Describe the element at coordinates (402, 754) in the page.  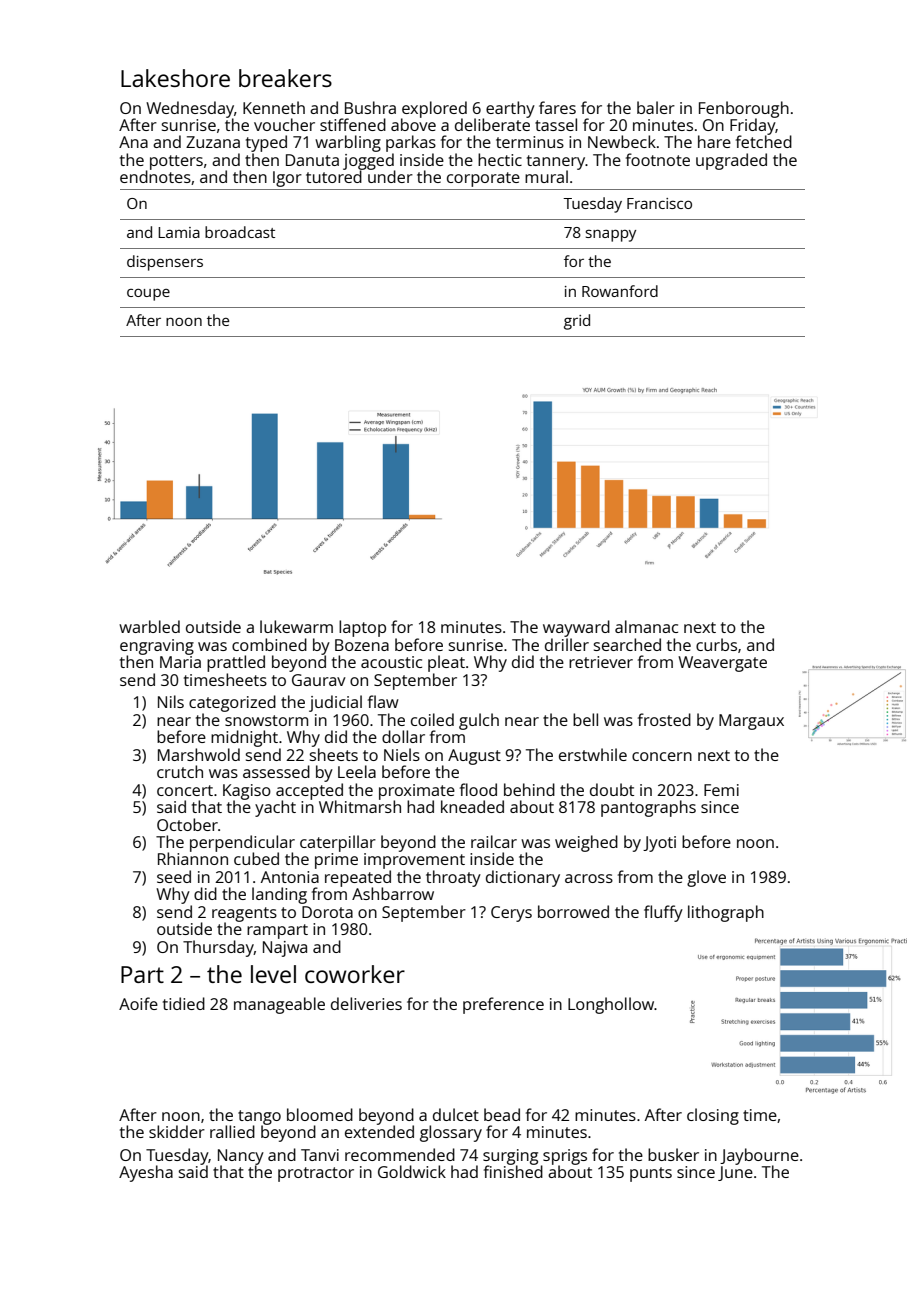
I see `Niels` at that location.
